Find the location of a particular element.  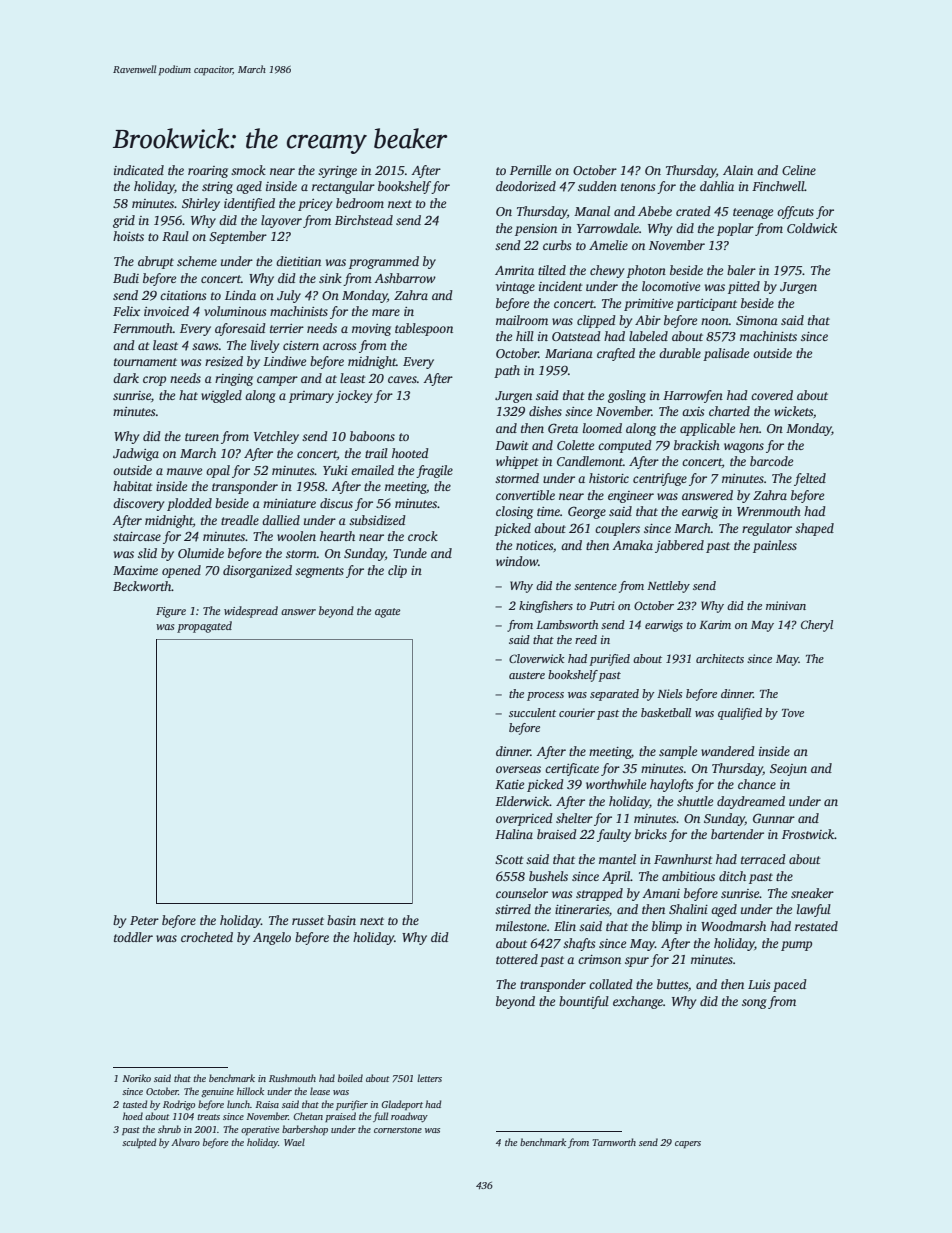

Seojun is located at coordinates (788, 770).
